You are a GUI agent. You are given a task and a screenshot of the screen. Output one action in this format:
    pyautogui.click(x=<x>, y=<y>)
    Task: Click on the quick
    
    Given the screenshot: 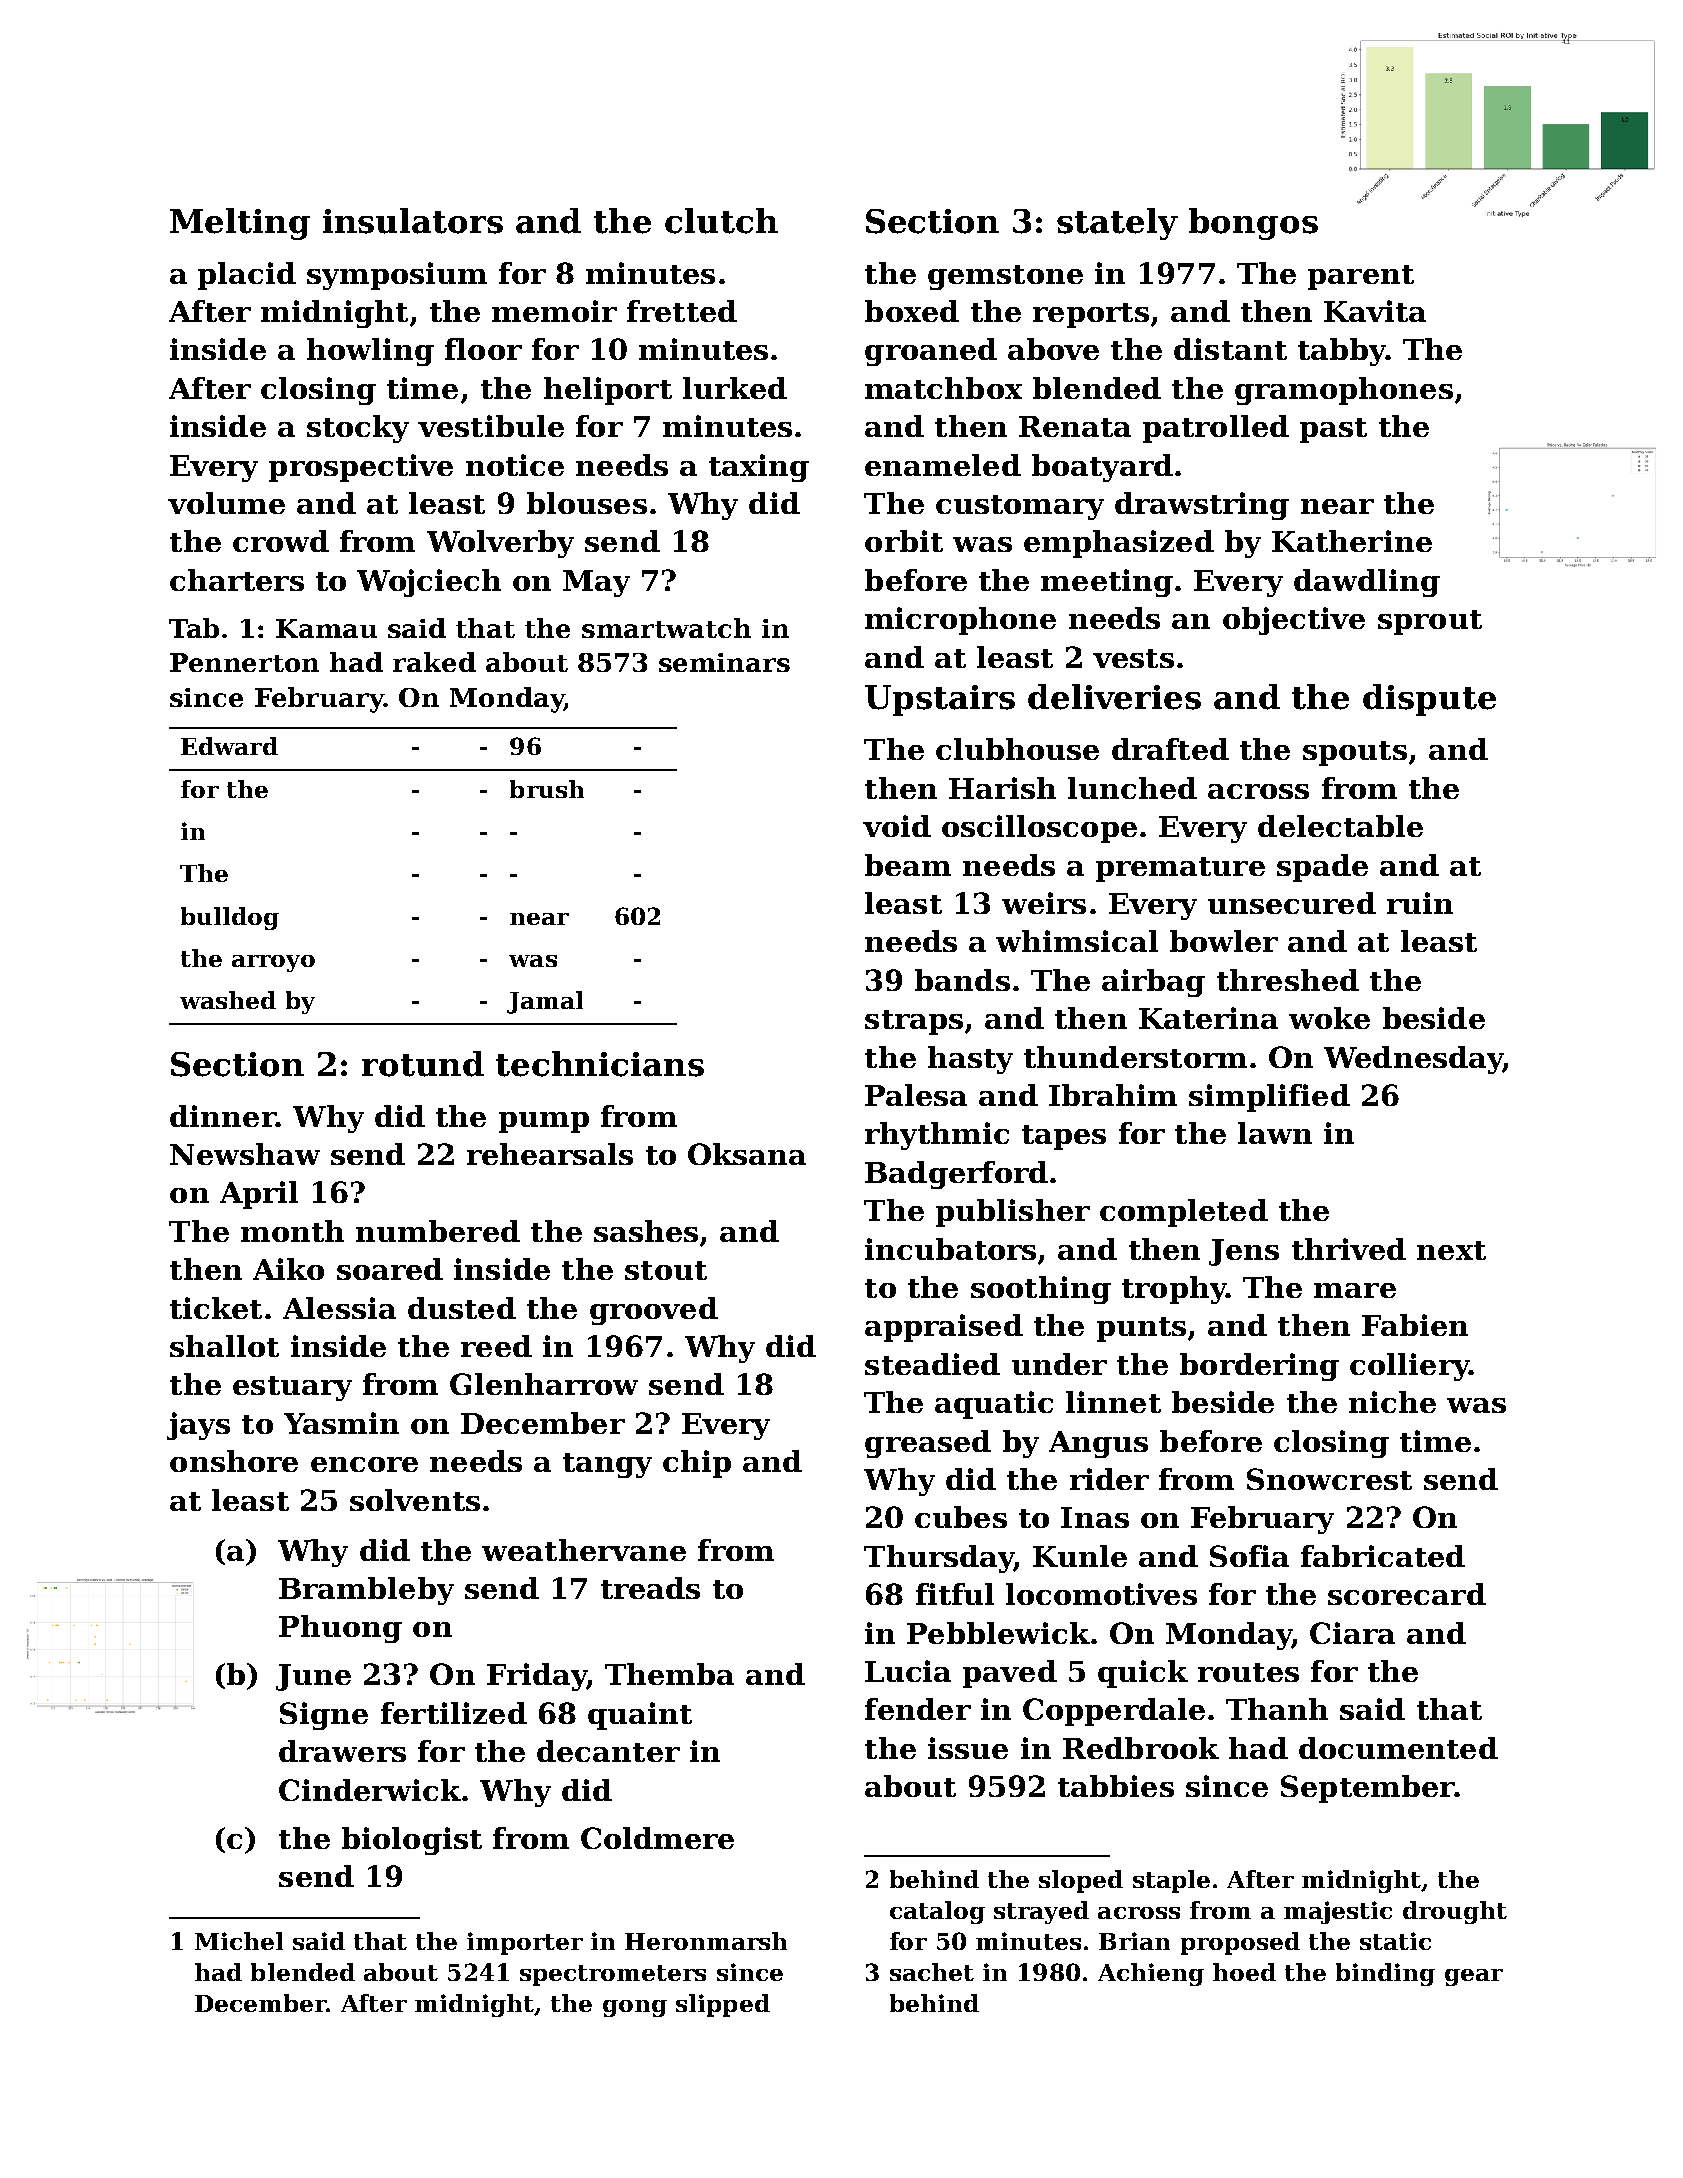 What is the action you would take?
    pyautogui.click(x=1143, y=1674)
